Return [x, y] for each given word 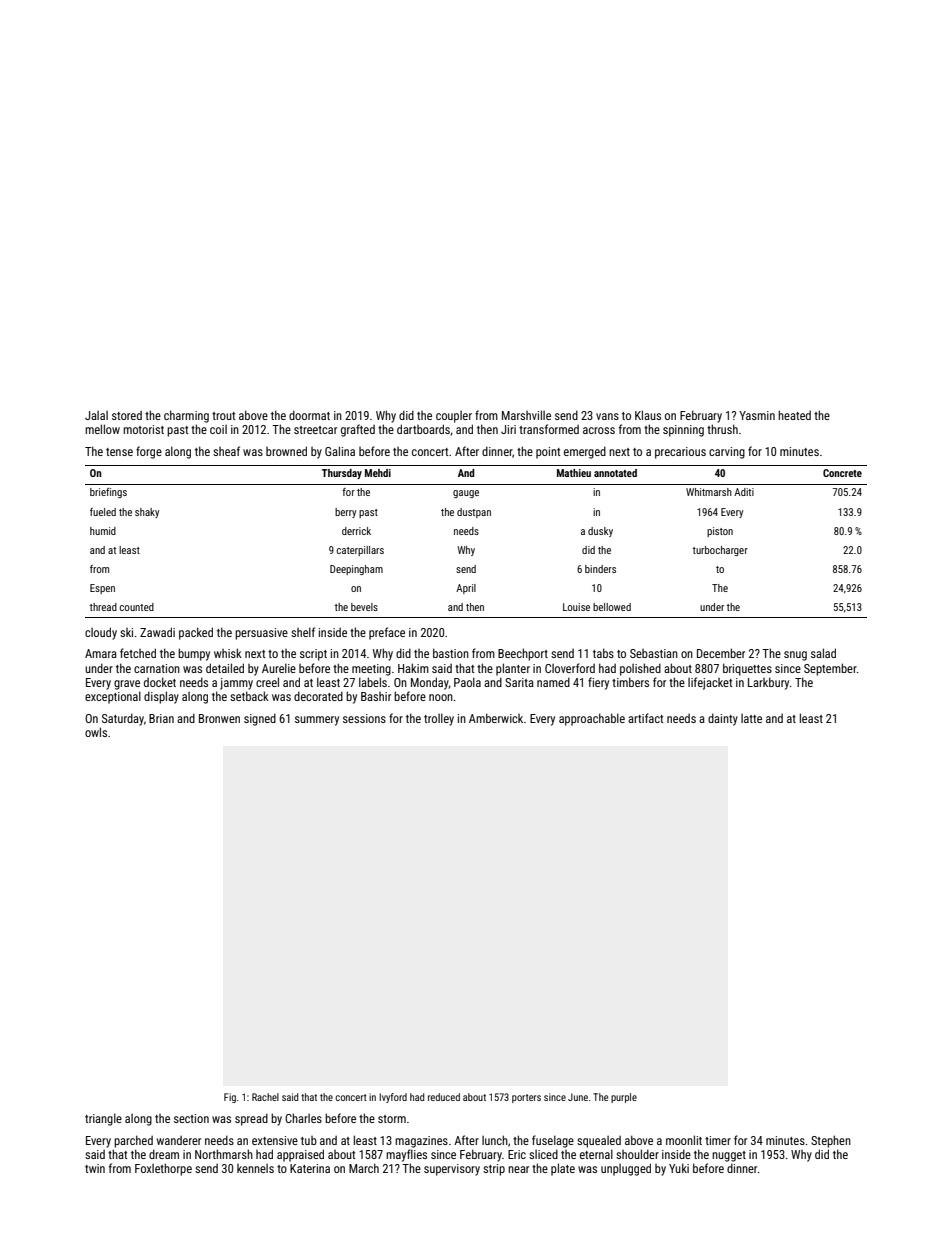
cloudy [101, 633]
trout [223, 416]
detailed [225, 668]
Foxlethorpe [163, 1169]
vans [607, 416]
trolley [439, 719]
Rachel [265, 1097]
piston [720, 532]
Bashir [376, 696]
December [721, 653]
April [466, 589]
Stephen [831, 1141]
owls [96, 732]
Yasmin [757, 415]
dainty [723, 719]
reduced [444, 1097]
